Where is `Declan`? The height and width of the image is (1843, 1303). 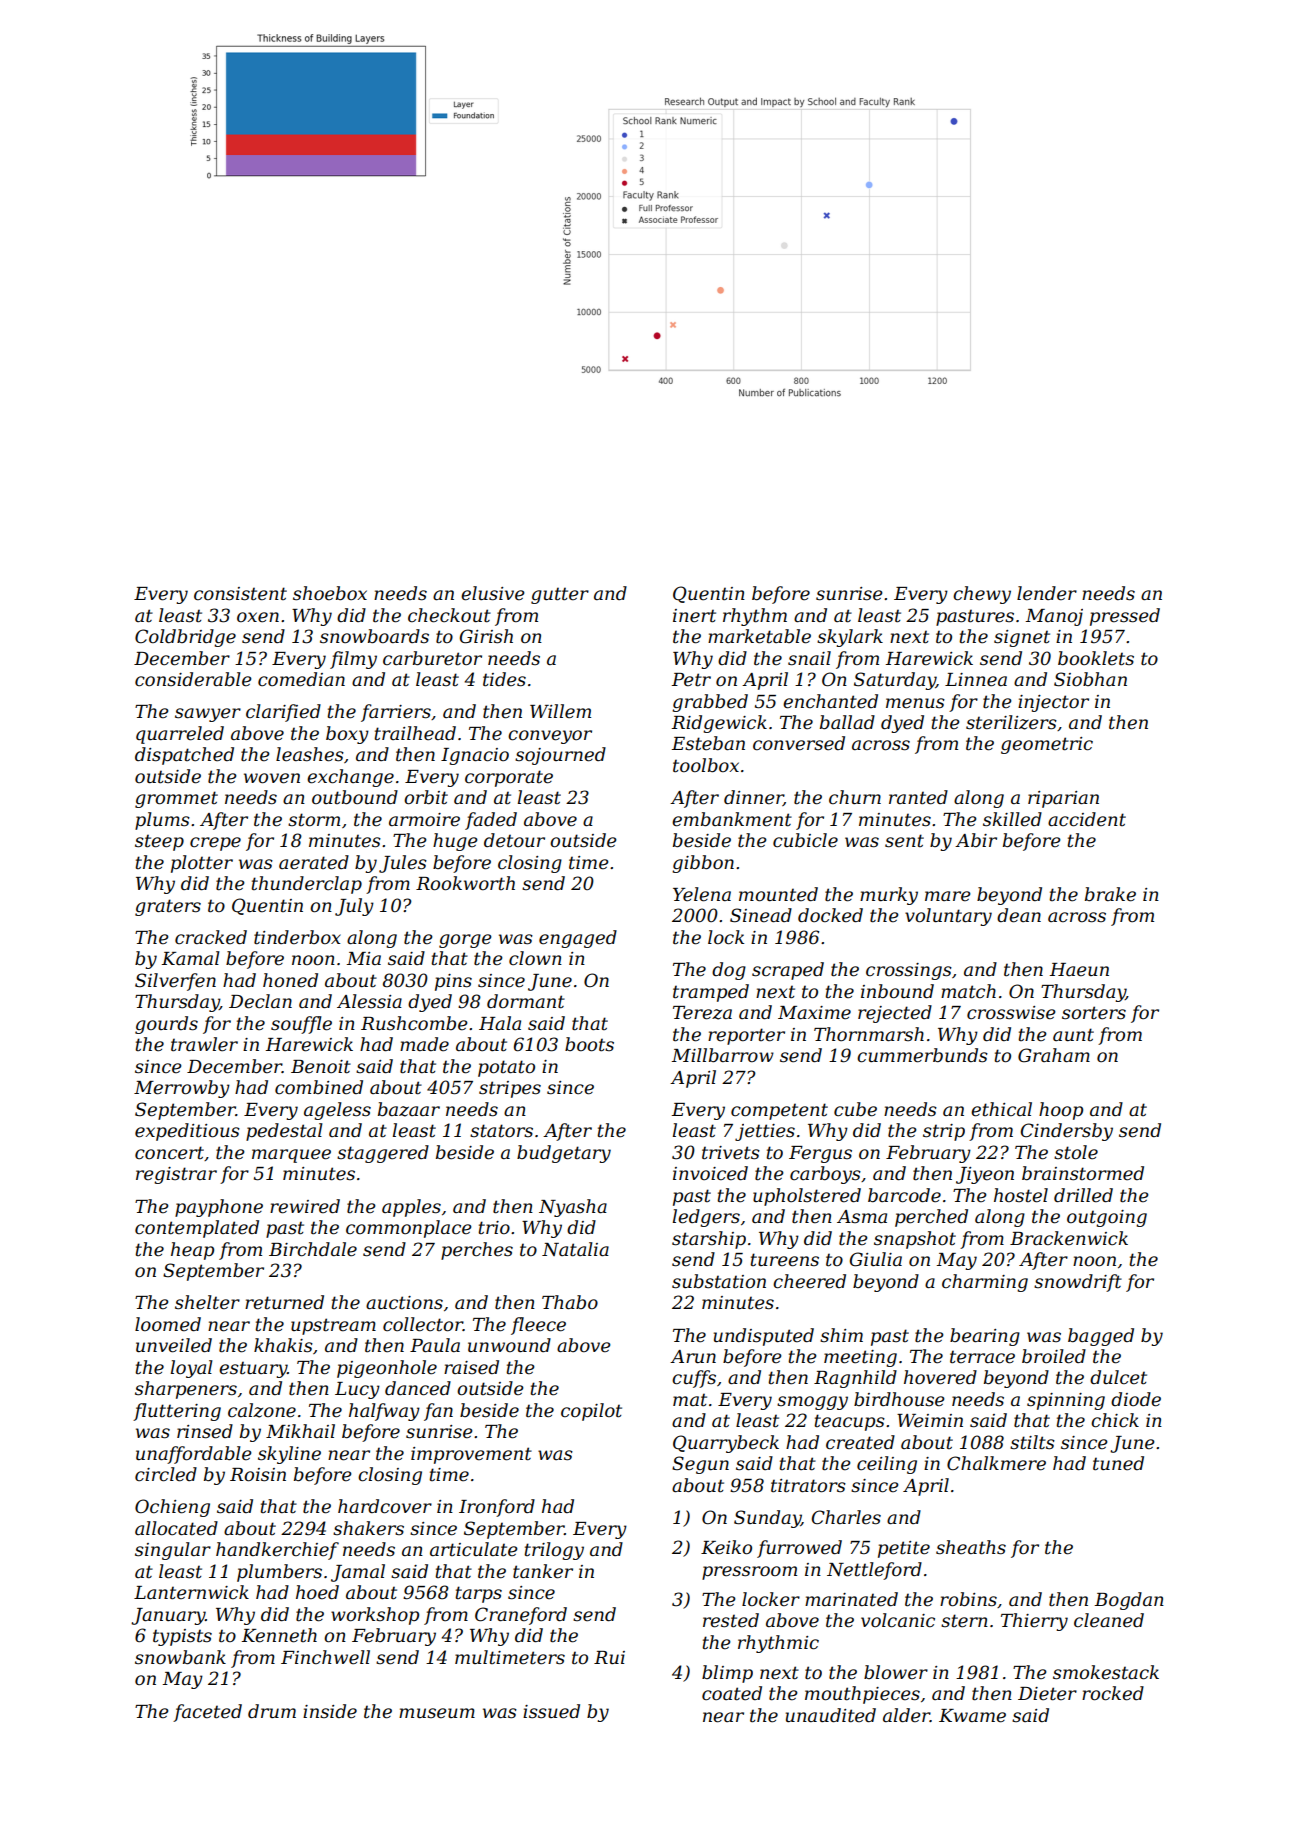
Declan is located at coordinates (260, 1001).
